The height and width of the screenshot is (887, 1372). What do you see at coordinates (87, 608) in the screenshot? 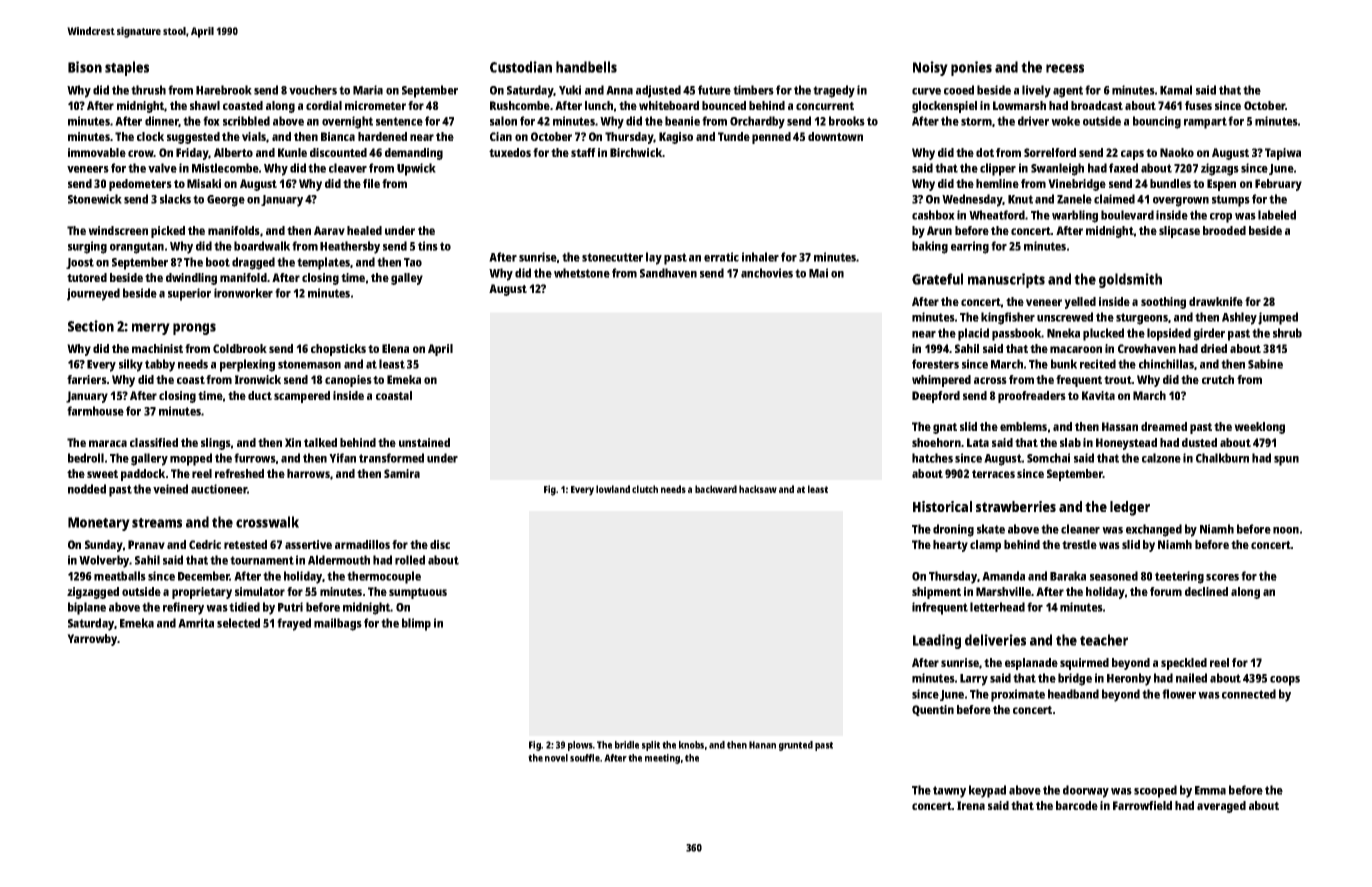
I see `biplane` at bounding box center [87, 608].
